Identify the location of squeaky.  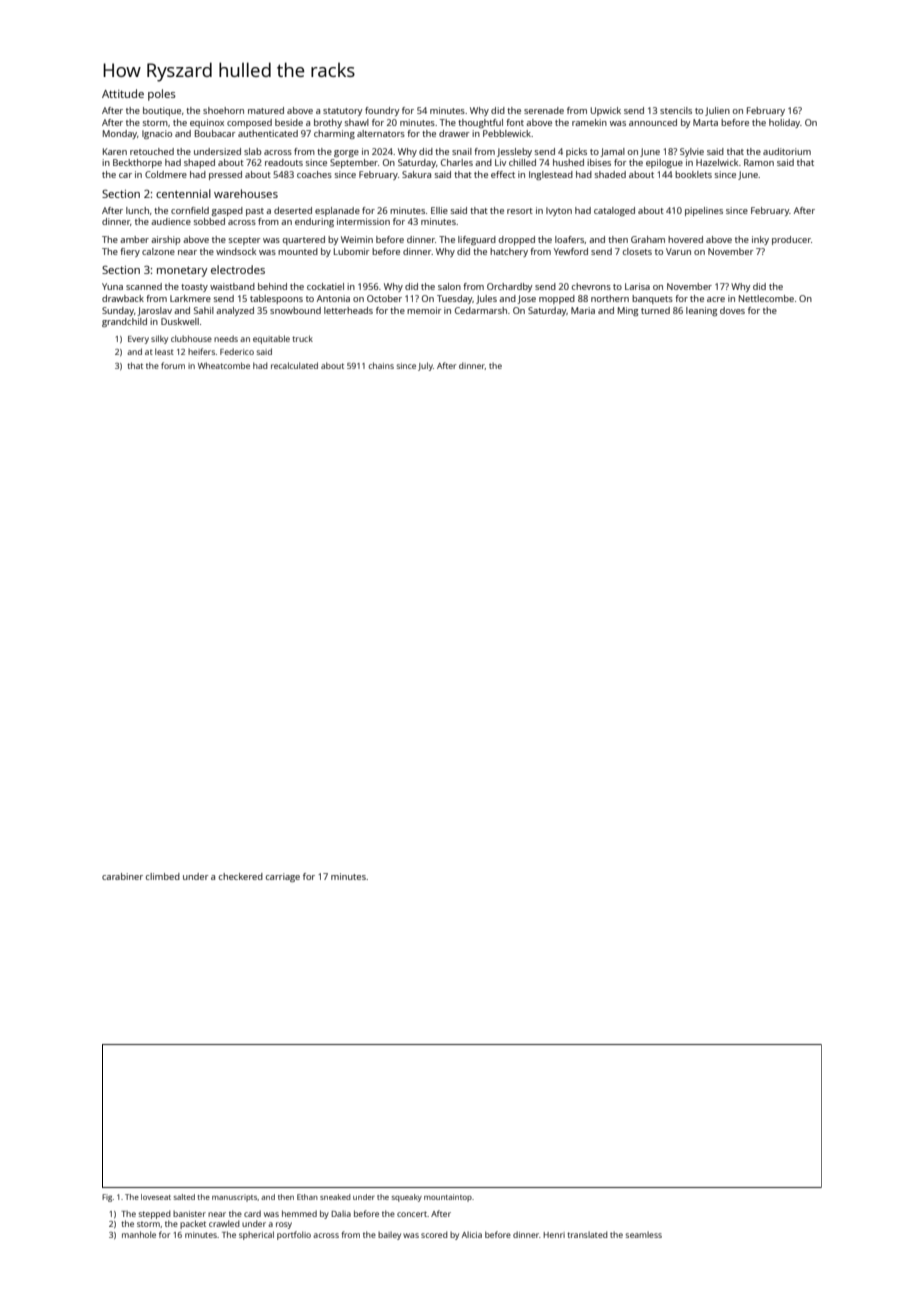
(407, 1198).
